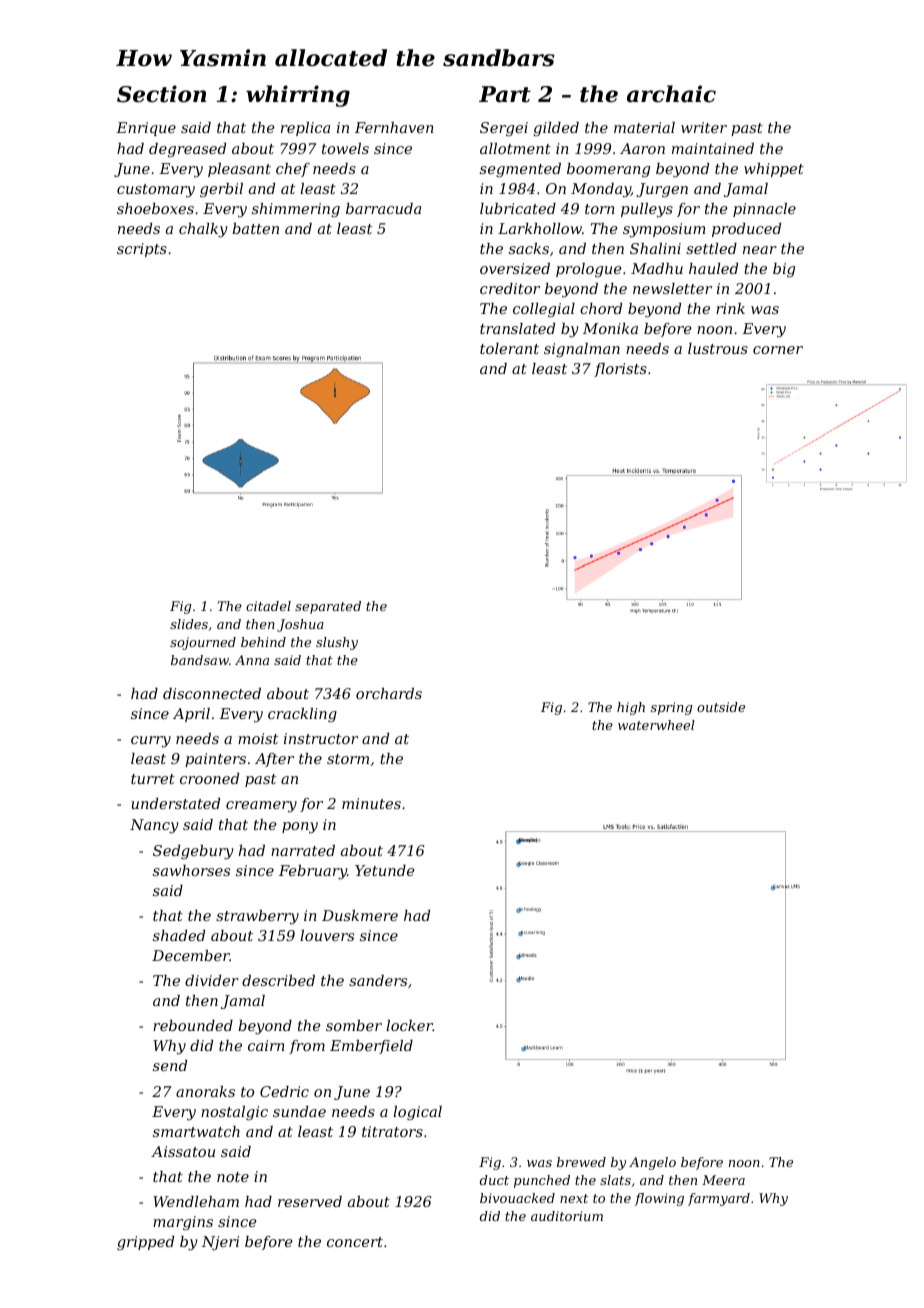 This screenshot has width=924, height=1308. I want to click on whirring, so click(298, 96).
